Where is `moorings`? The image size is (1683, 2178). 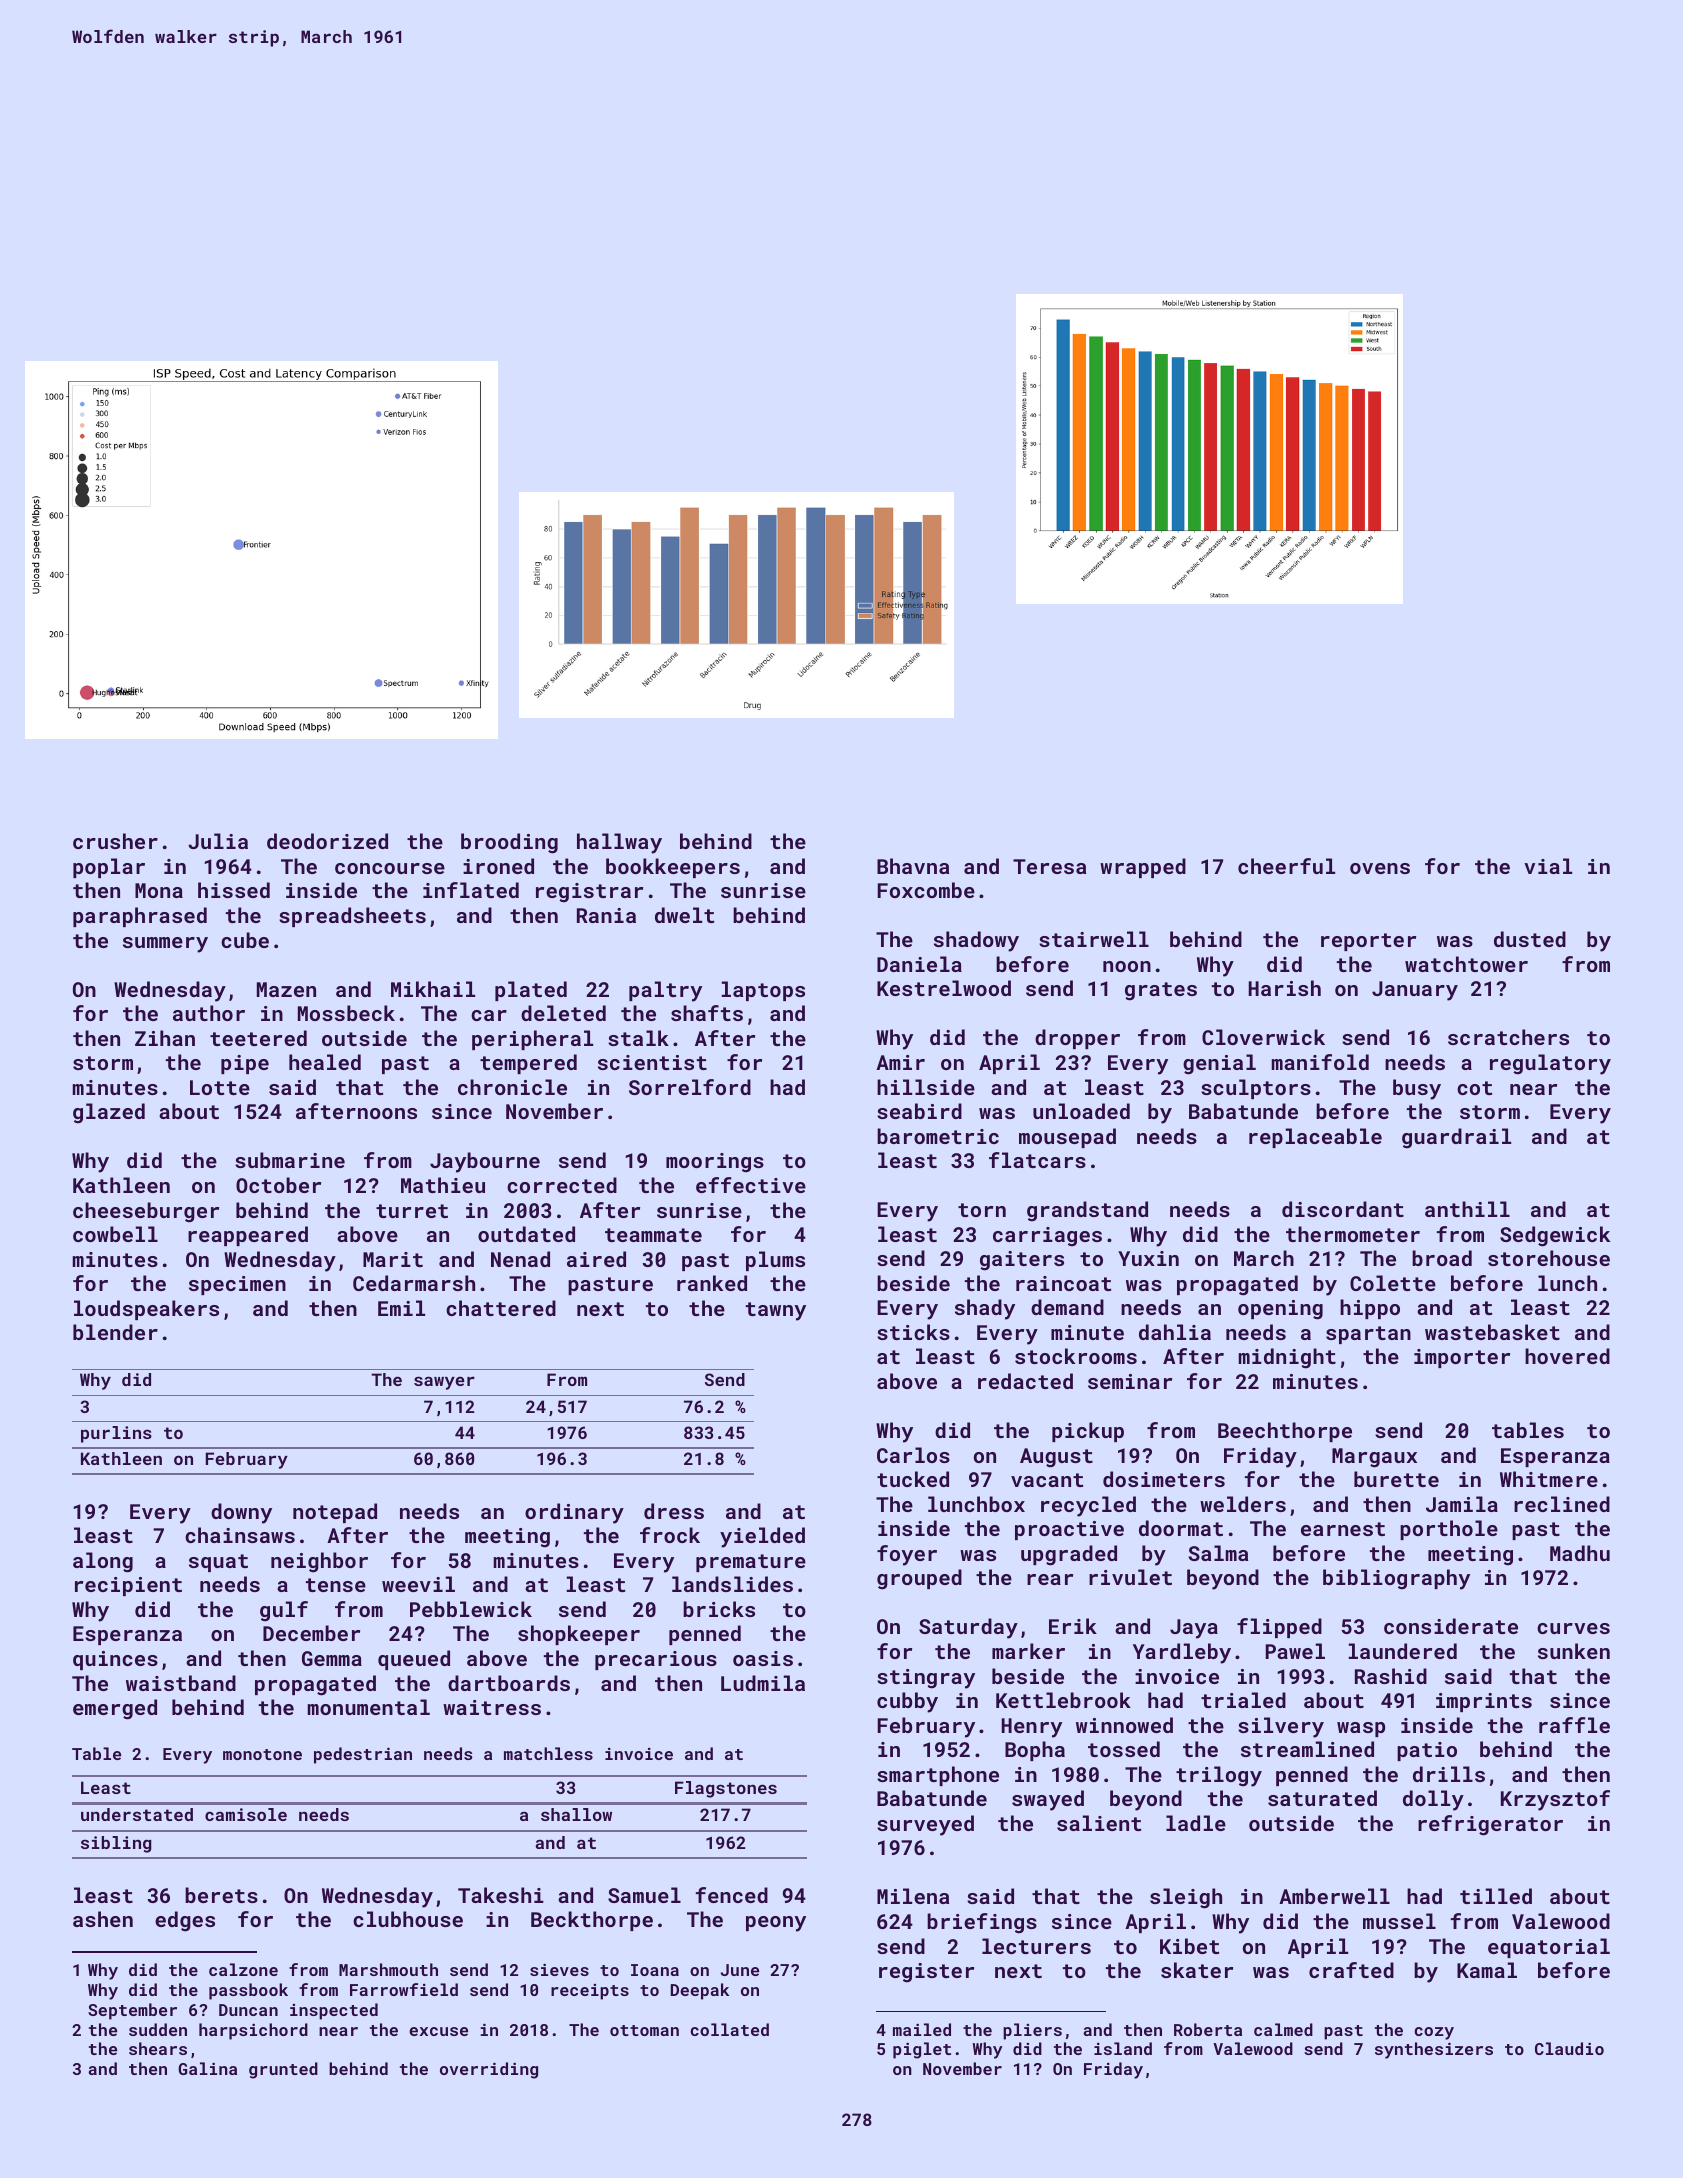
moorings is located at coordinates (715, 1163).
